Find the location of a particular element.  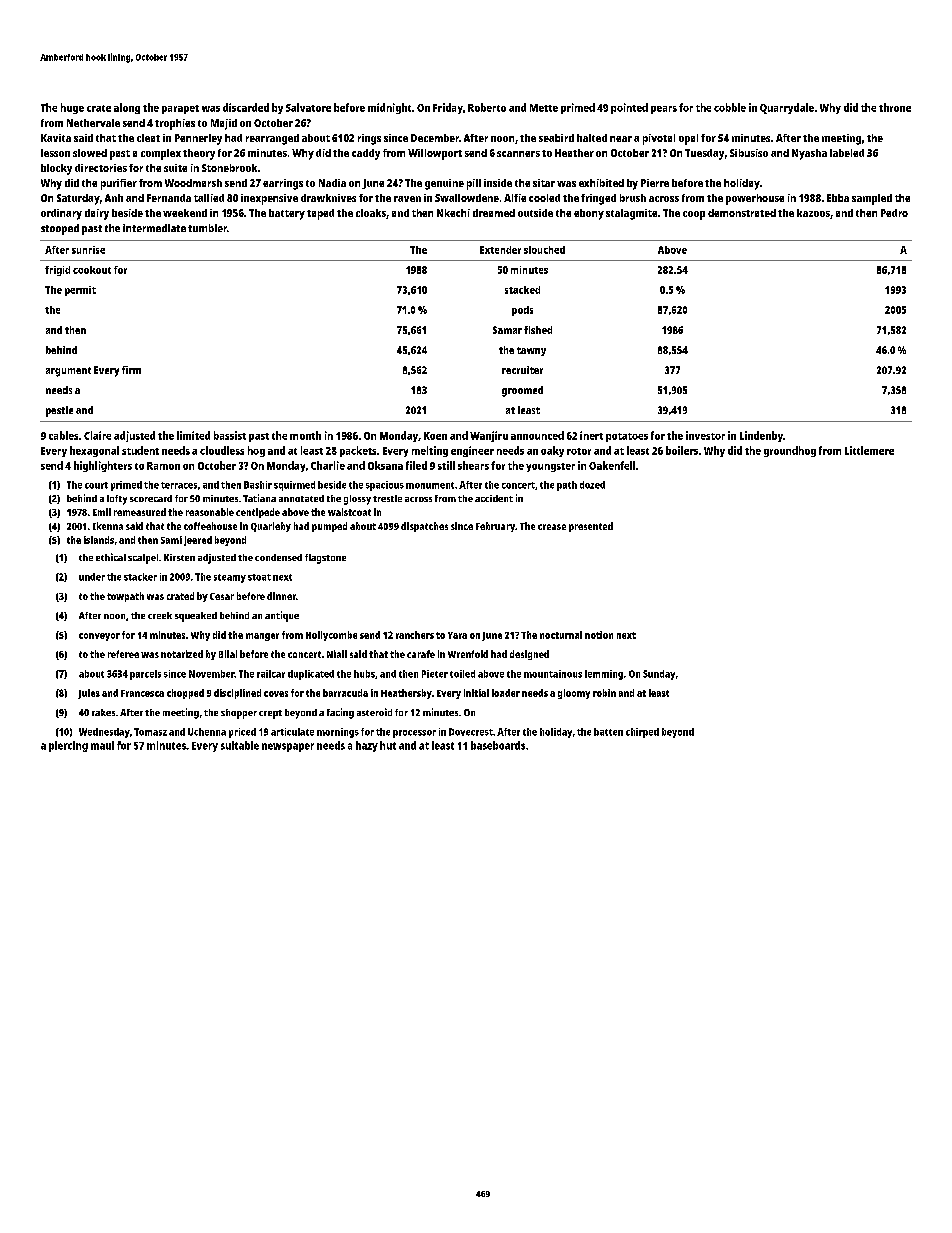

piercing is located at coordinates (68, 746).
